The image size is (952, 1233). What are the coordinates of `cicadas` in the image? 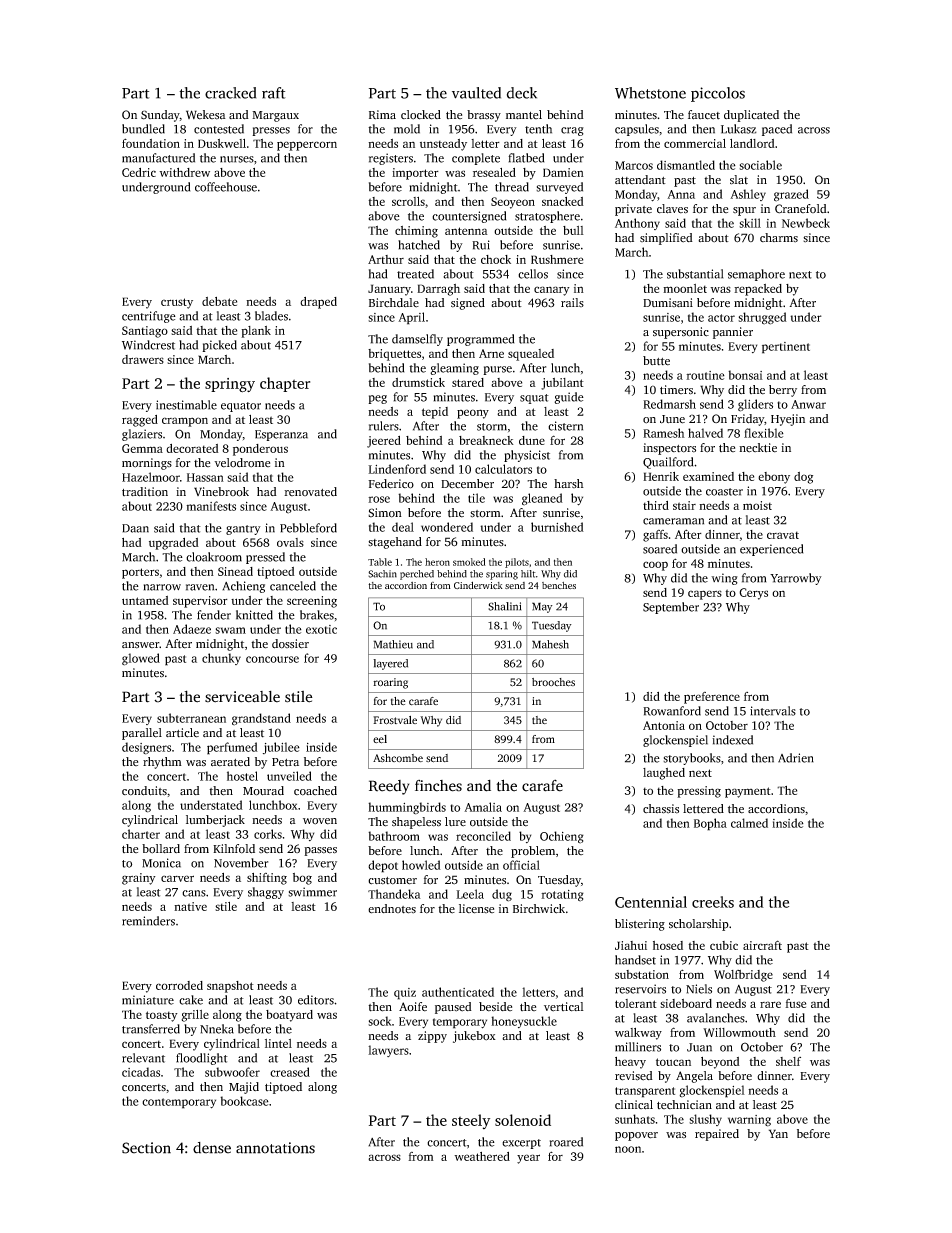 It's located at (141, 1072).
